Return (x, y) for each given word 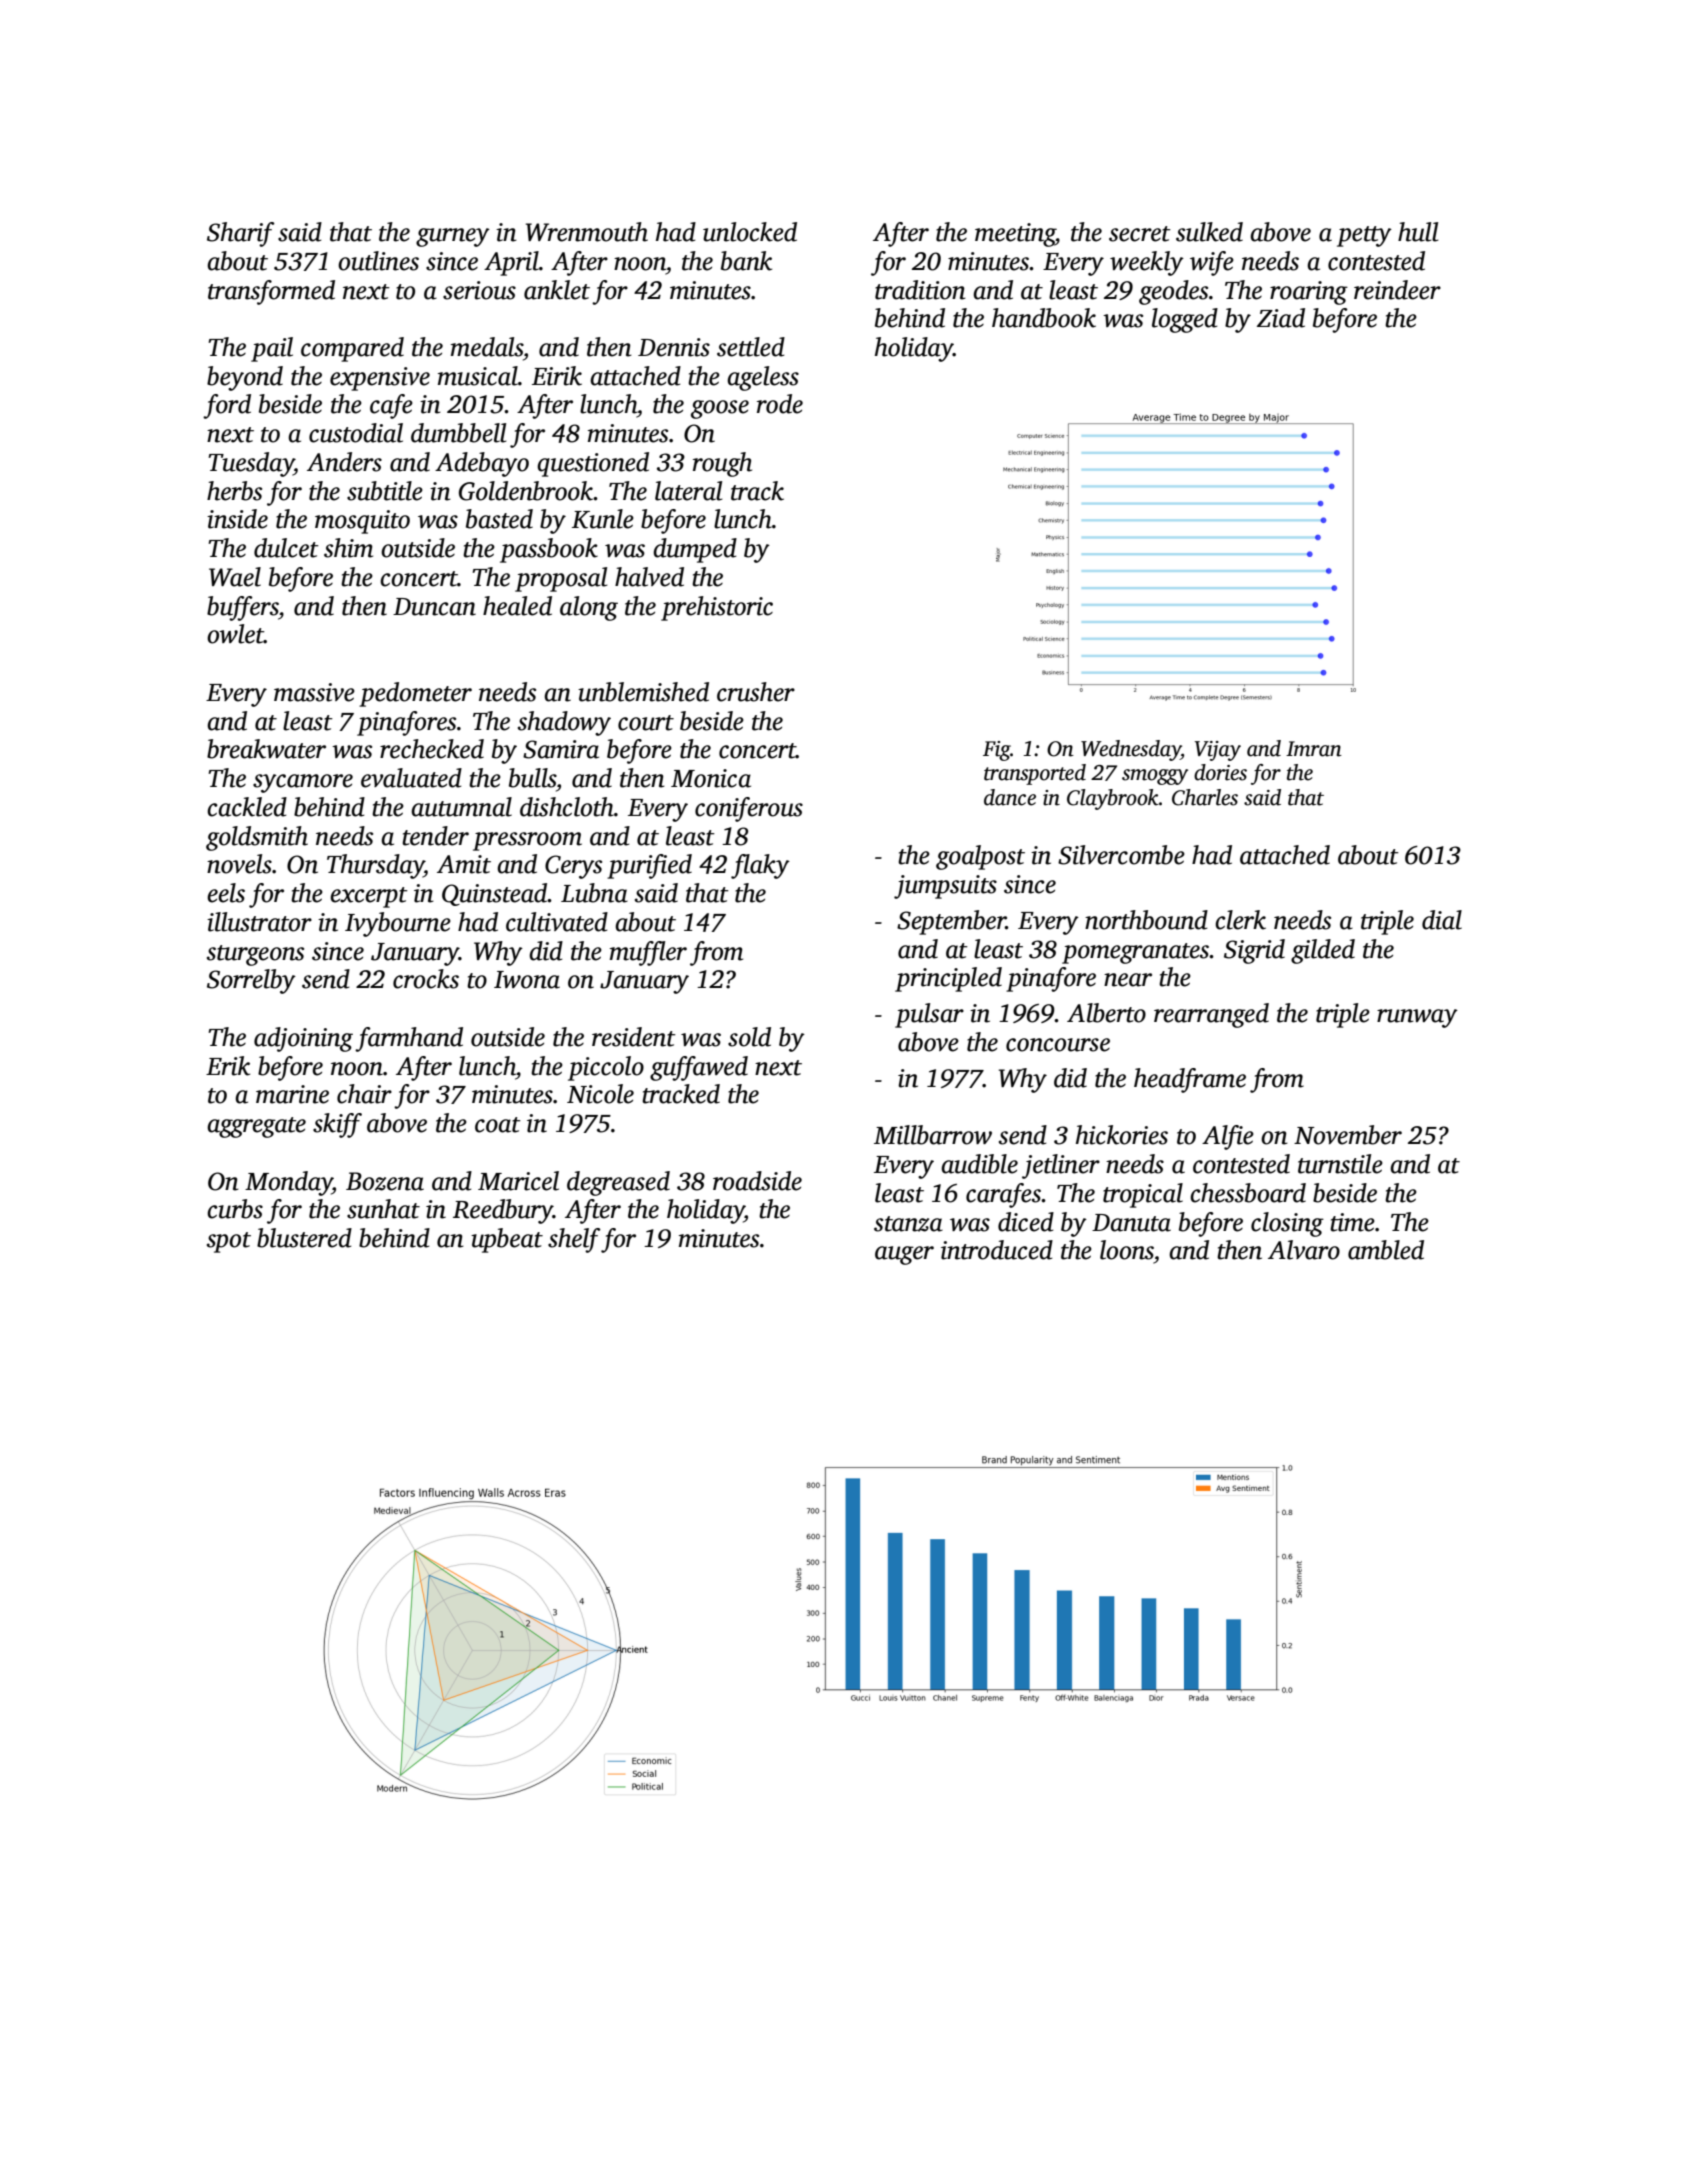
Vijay (1218, 751)
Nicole (600, 1094)
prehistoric (717, 608)
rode (780, 404)
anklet (557, 290)
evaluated (411, 778)
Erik (228, 1066)
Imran (1314, 749)
